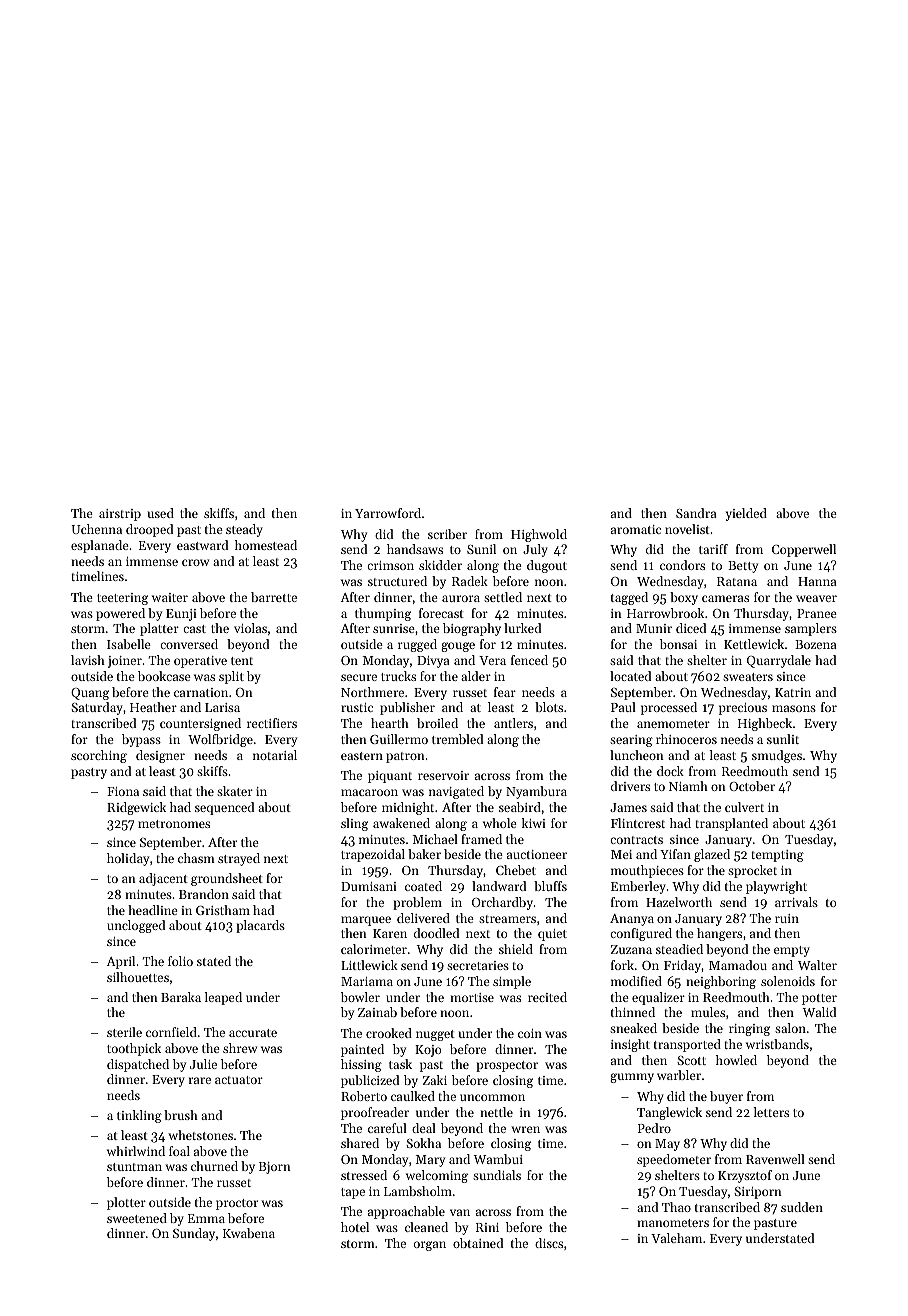 This screenshot has height=1316, width=908. Describe the element at coordinates (676, 1238) in the screenshot. I see `Valeham` at that location.
